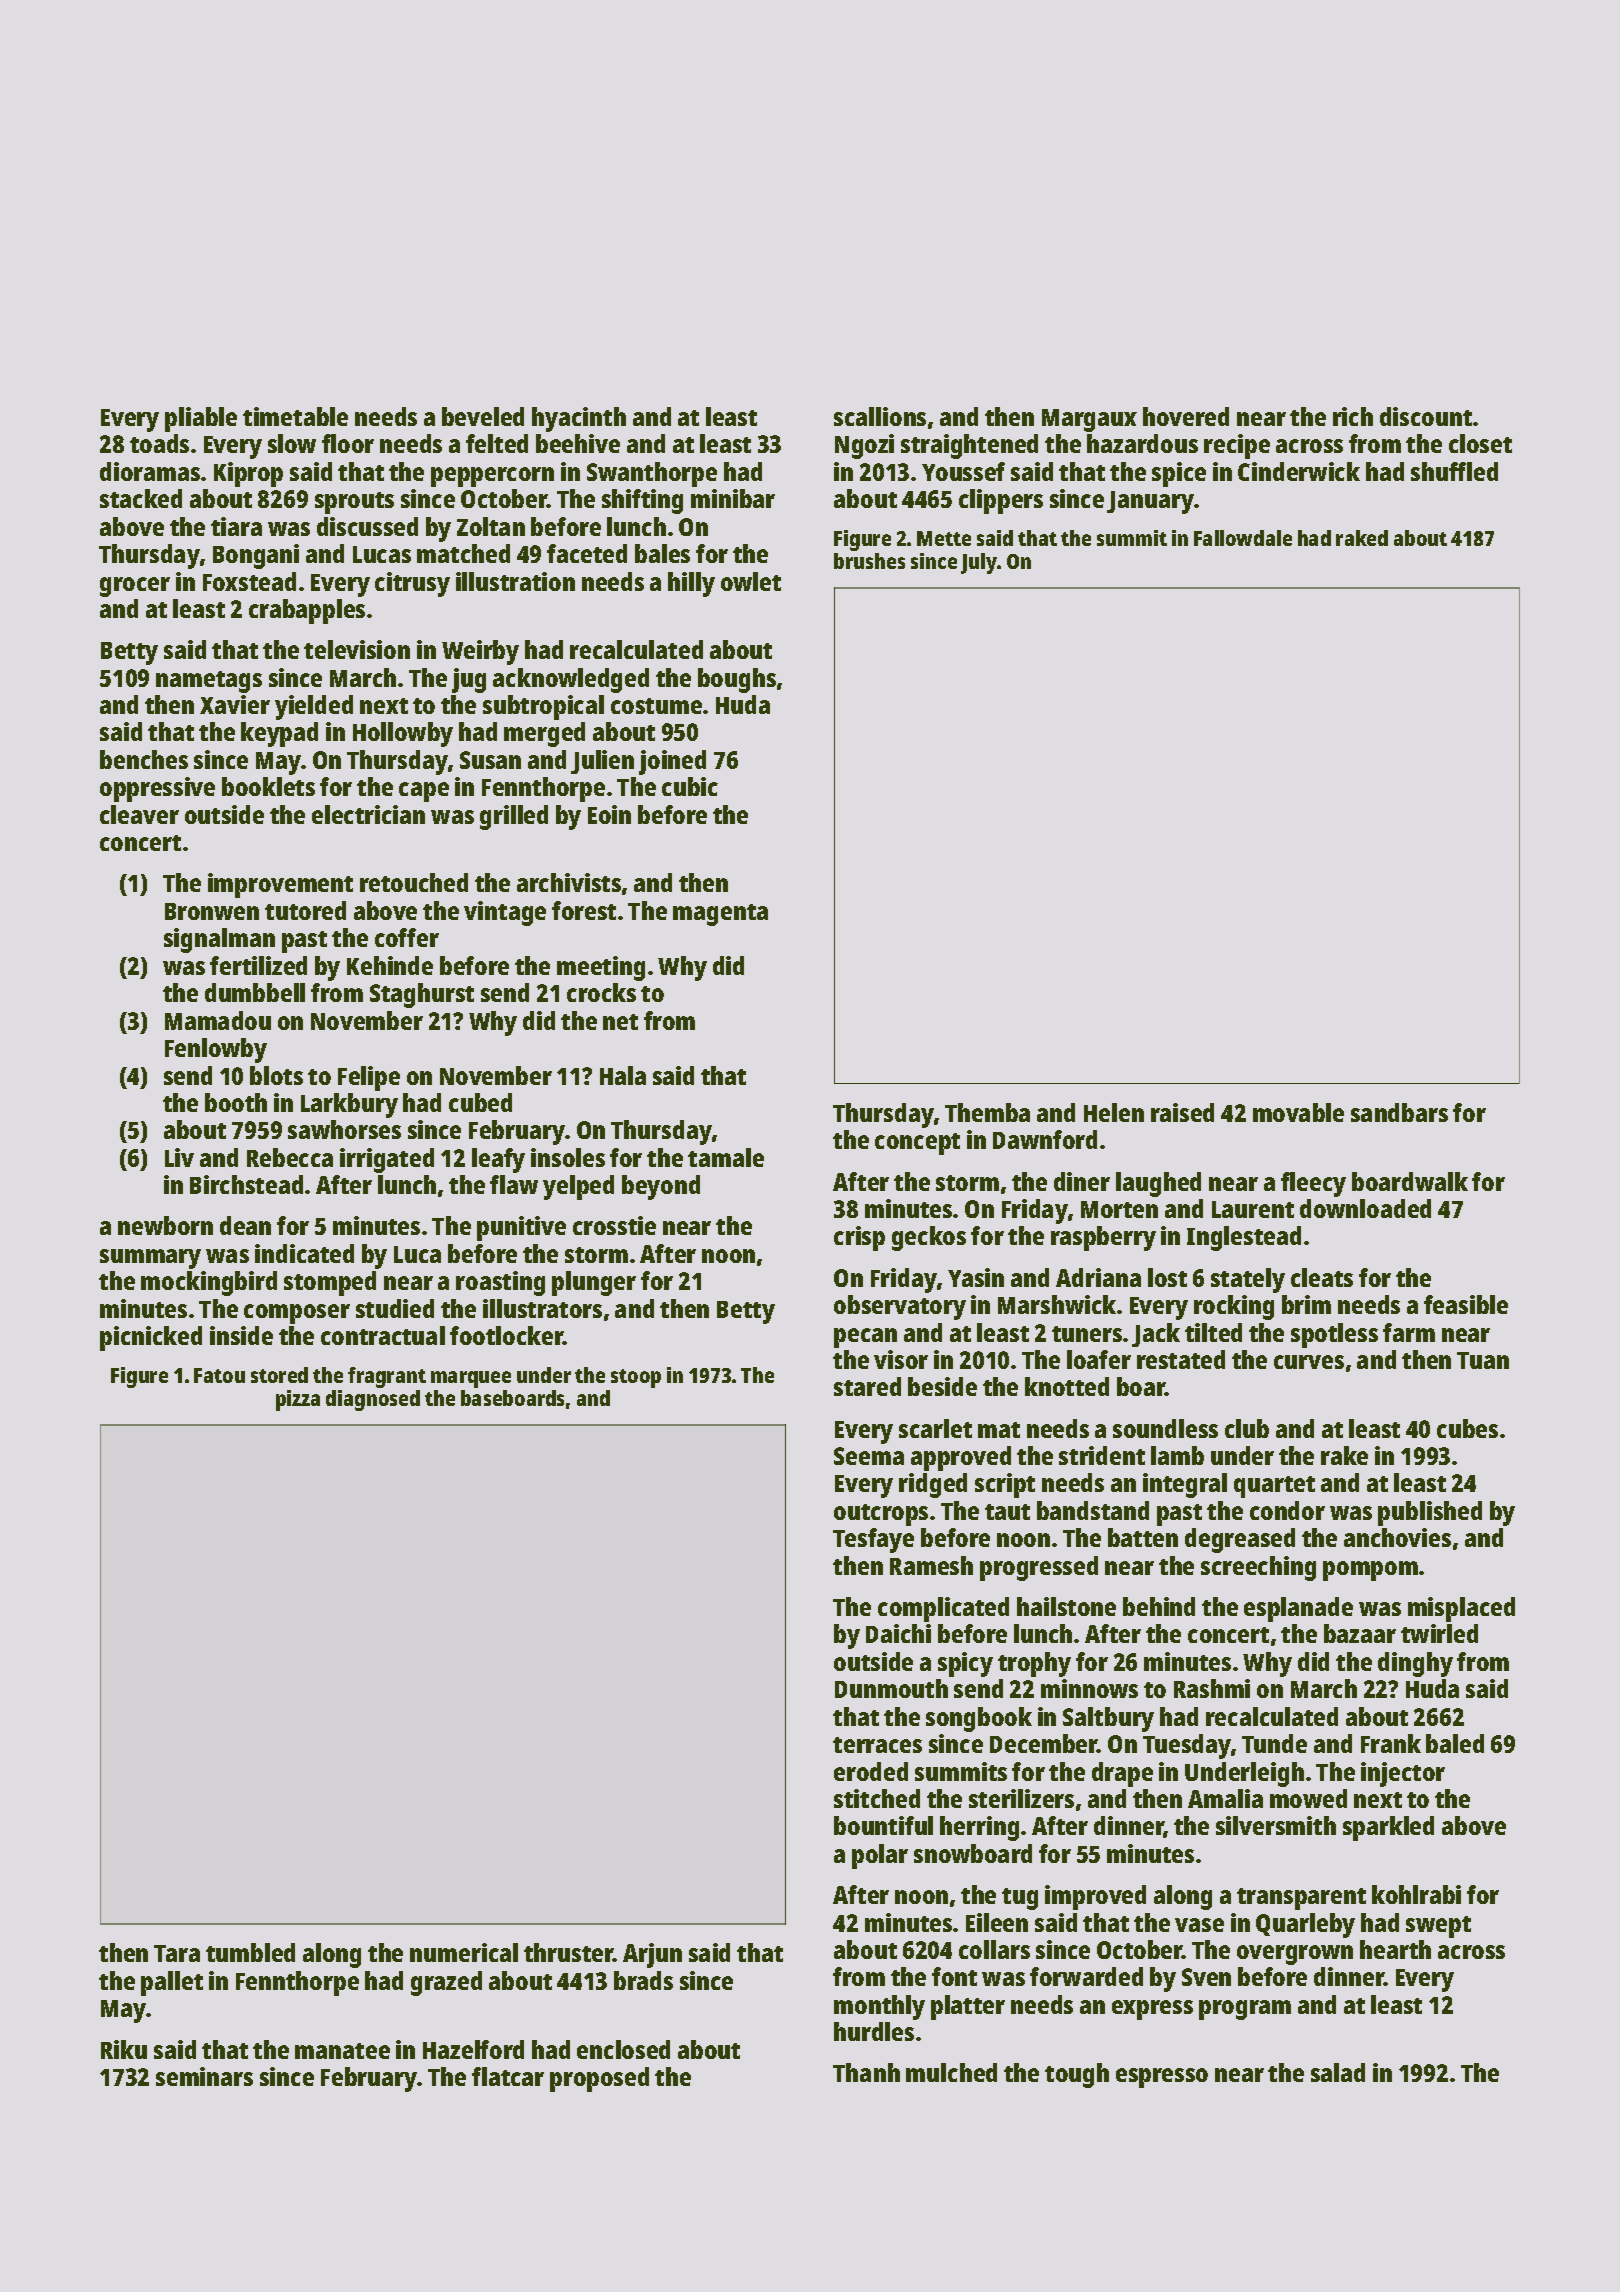 The height and width of the image is (2292, 1620). I want to click on January, so click(1151, 502).
